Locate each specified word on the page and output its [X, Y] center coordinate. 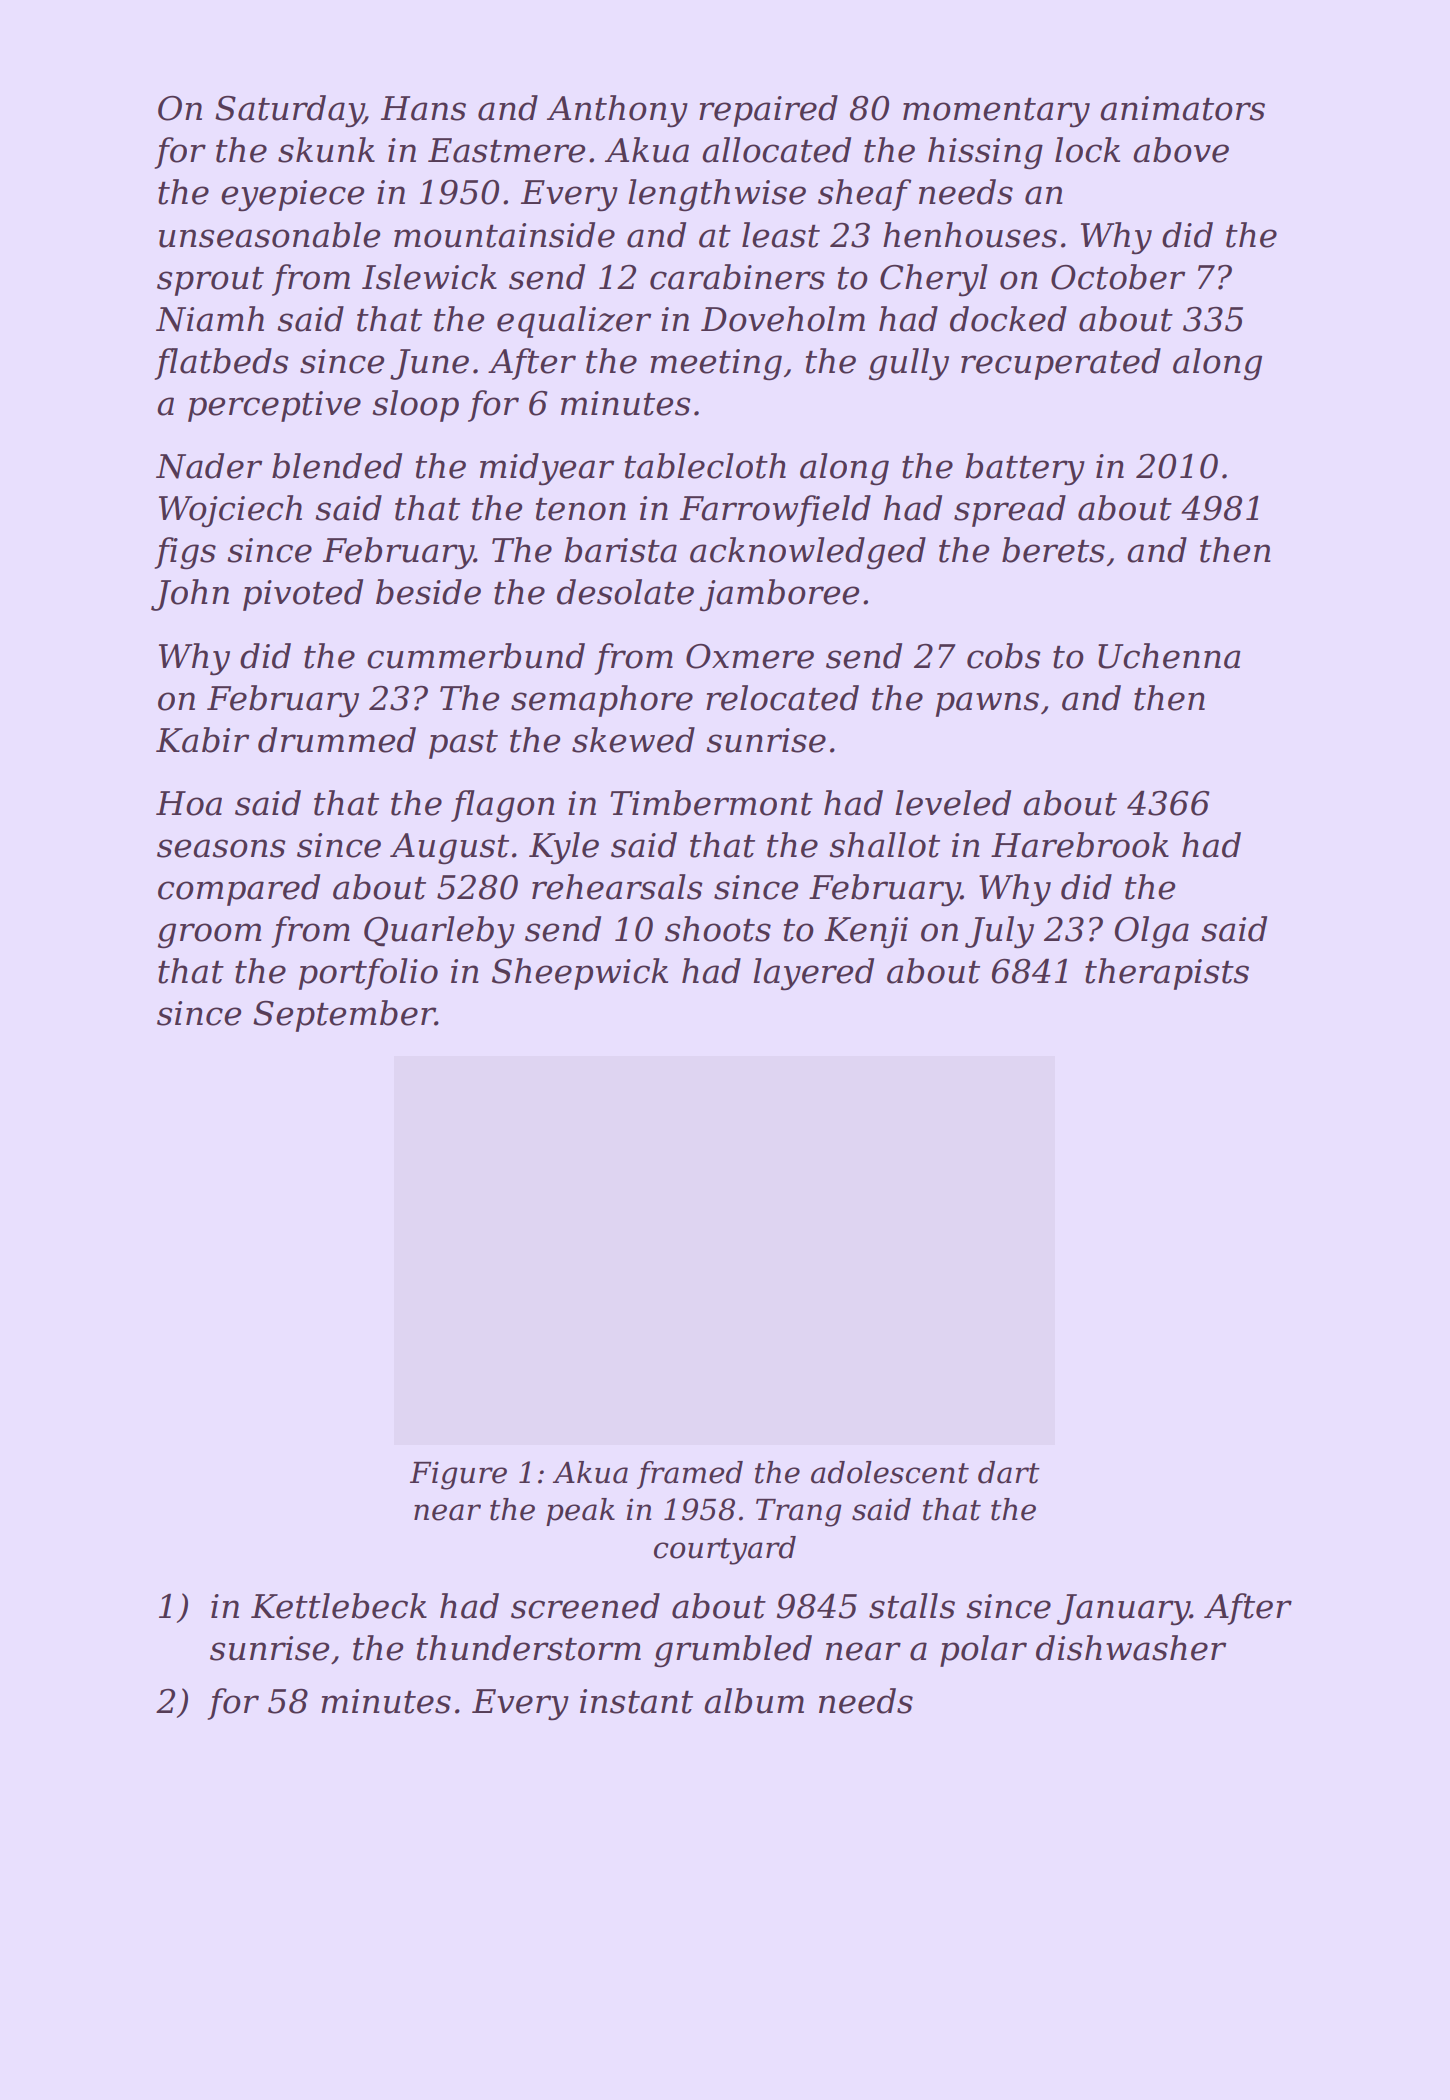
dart [1009, 1472]
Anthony [617, 111]
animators [1182, 108]
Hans [423, 108]
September [344, 1016]
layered [813, 974]
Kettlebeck [339, 1606]
